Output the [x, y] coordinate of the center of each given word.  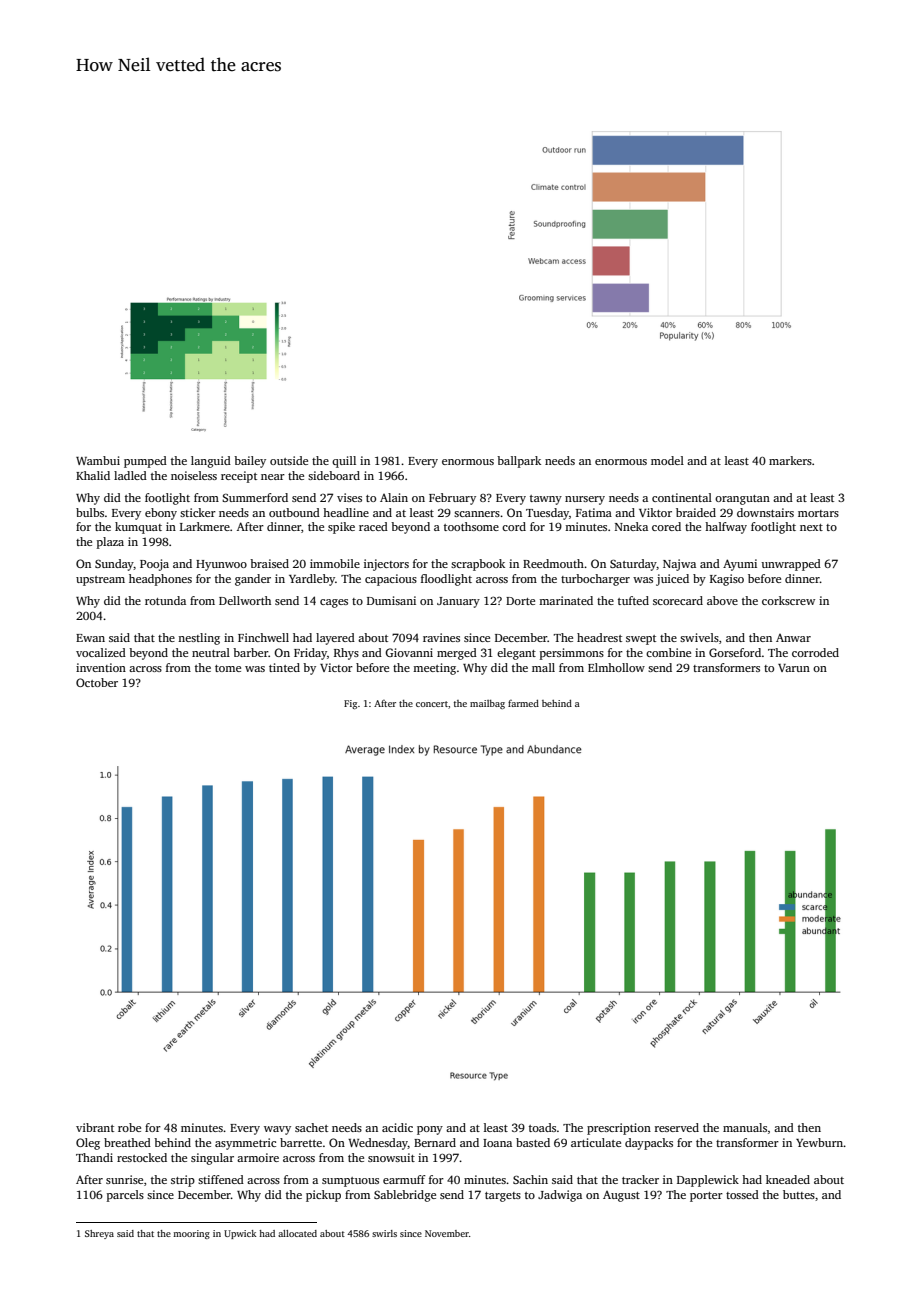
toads [542, 1127]
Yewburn [819, 1142]
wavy [277, 1130]
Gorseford [735, 652]
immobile [335, 563]
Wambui [98, 460]
